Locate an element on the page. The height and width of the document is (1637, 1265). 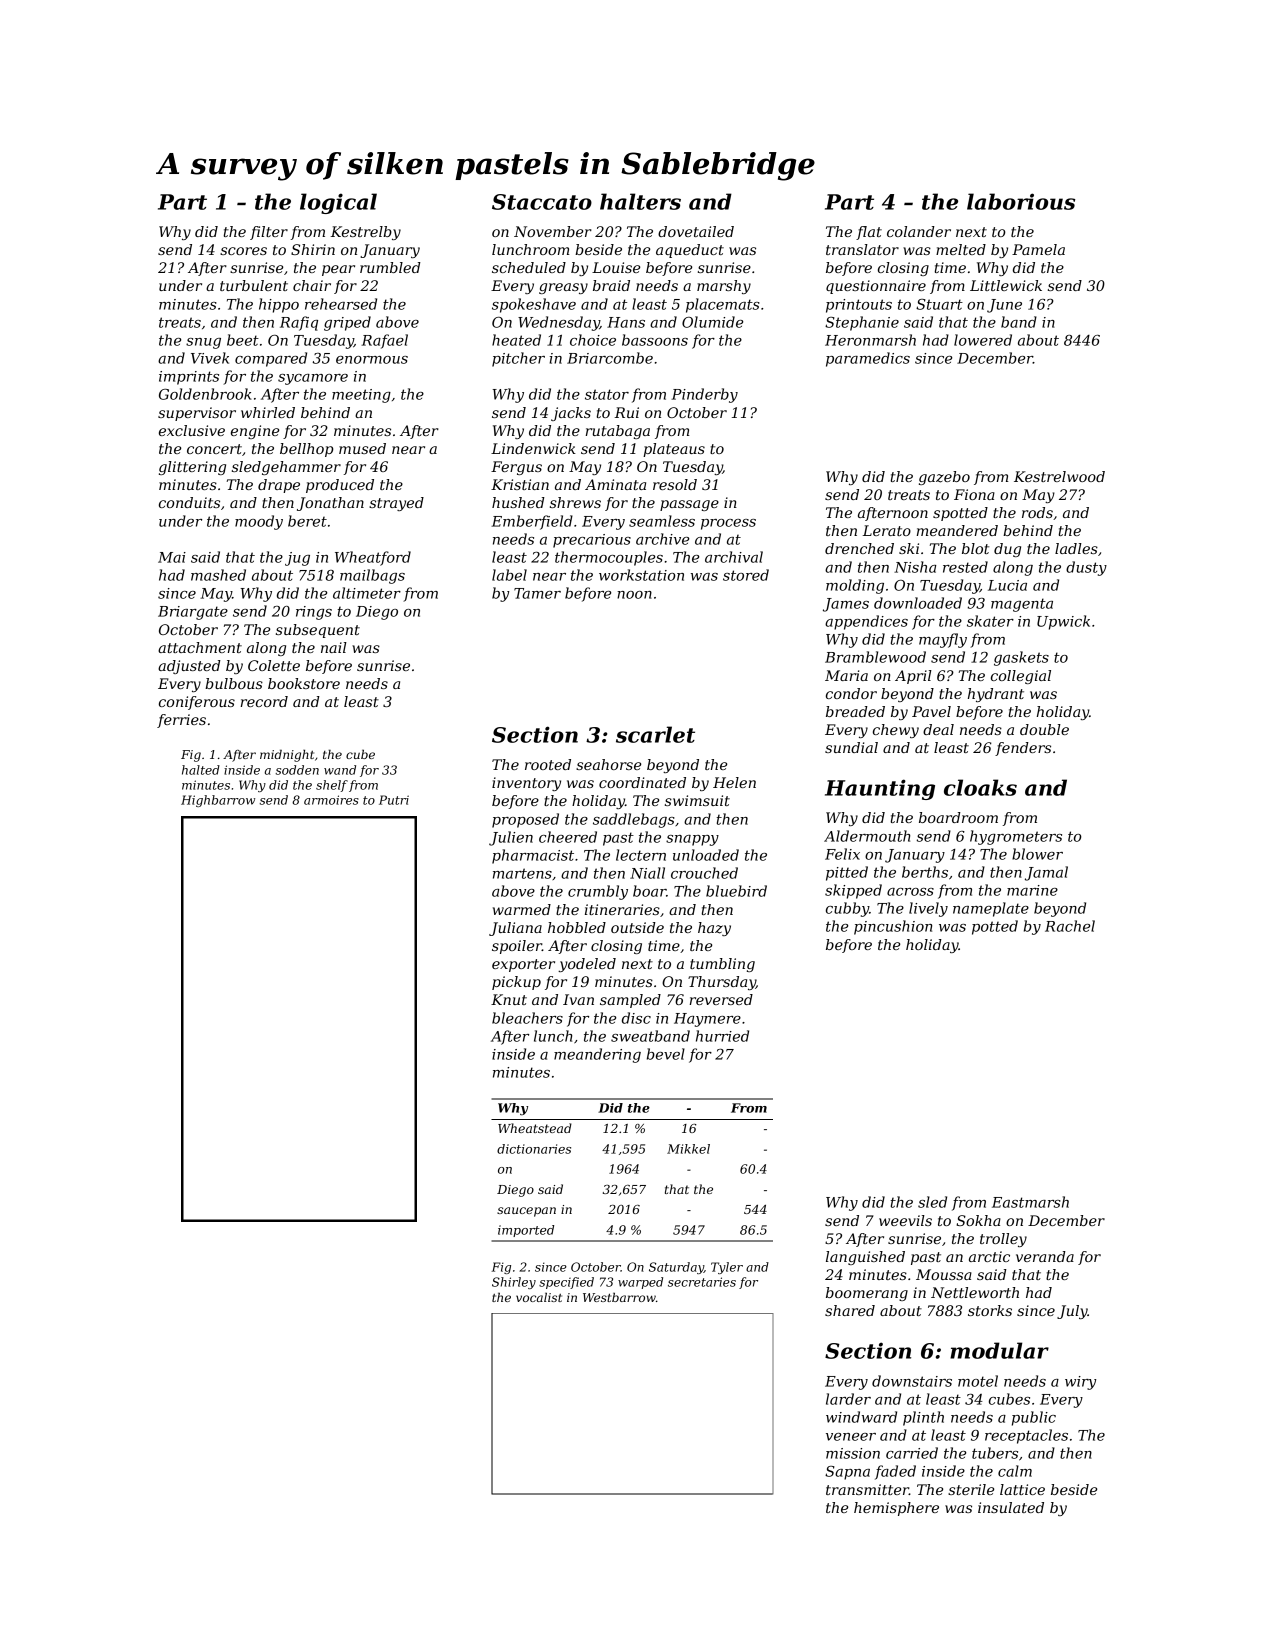
vocalist is located at coordinates (539, 1297).
